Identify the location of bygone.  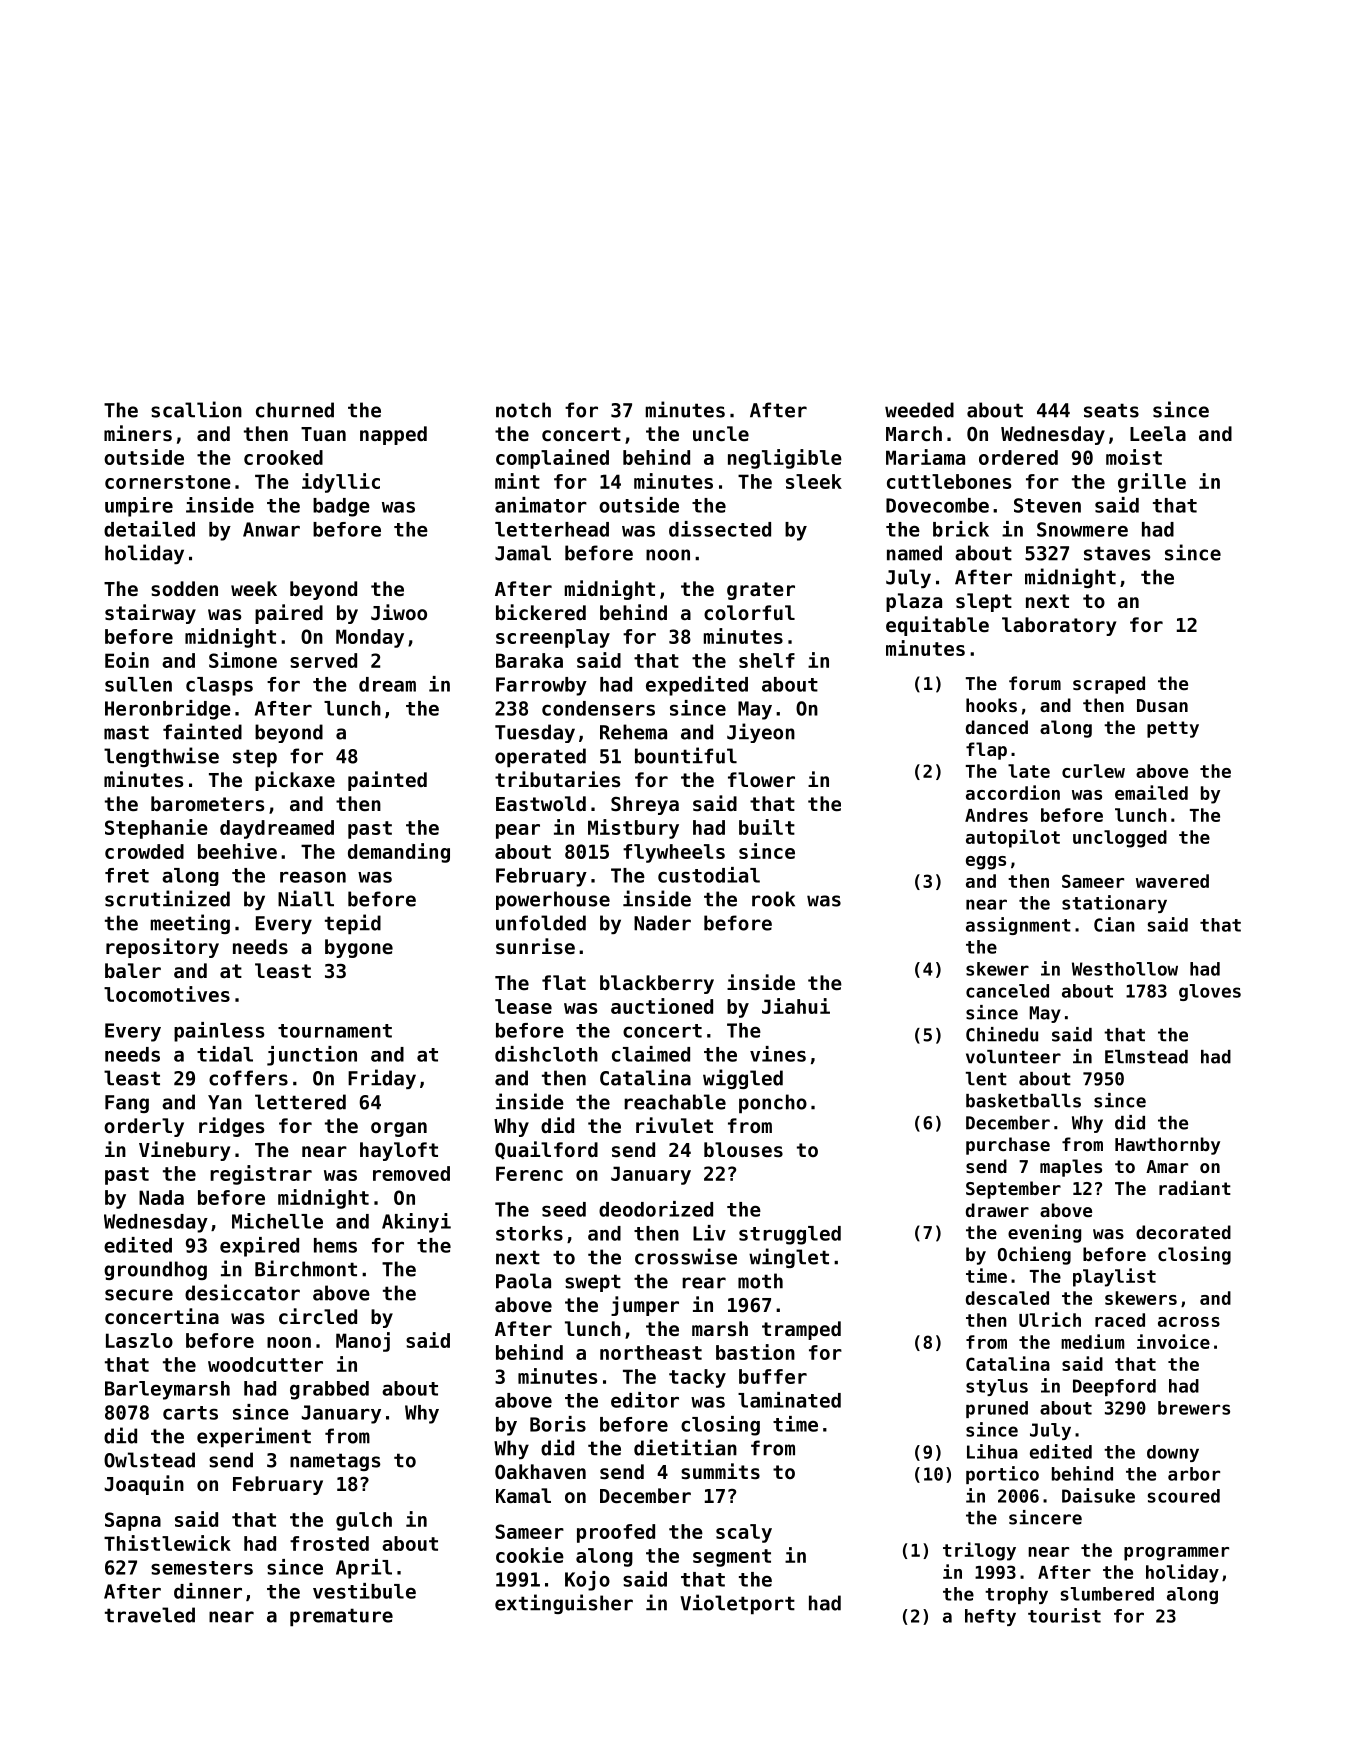
(359, 948).
